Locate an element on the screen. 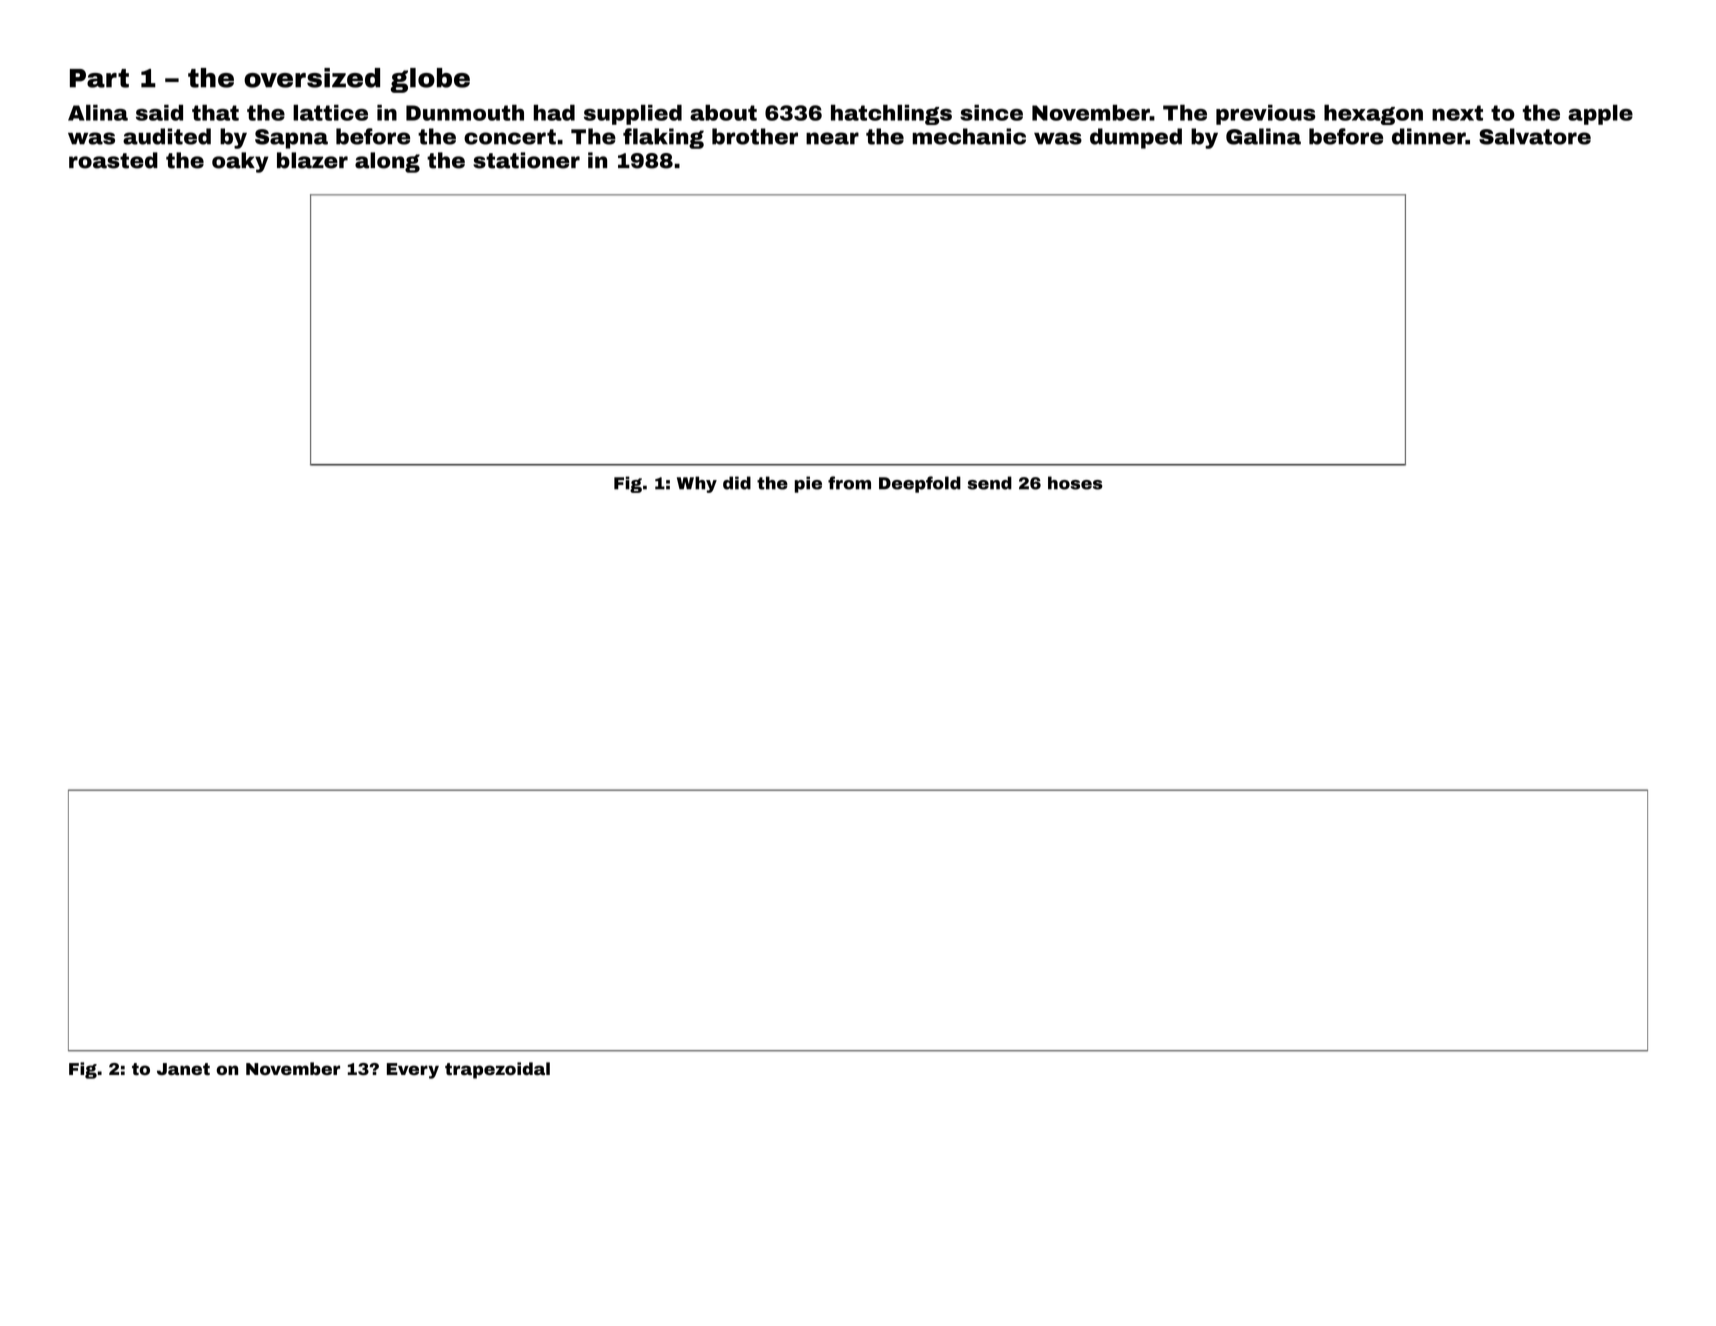 Image resolution: width=1716 pixels, height=1326 pixels. Every is located at coordinates (413, 1071).
